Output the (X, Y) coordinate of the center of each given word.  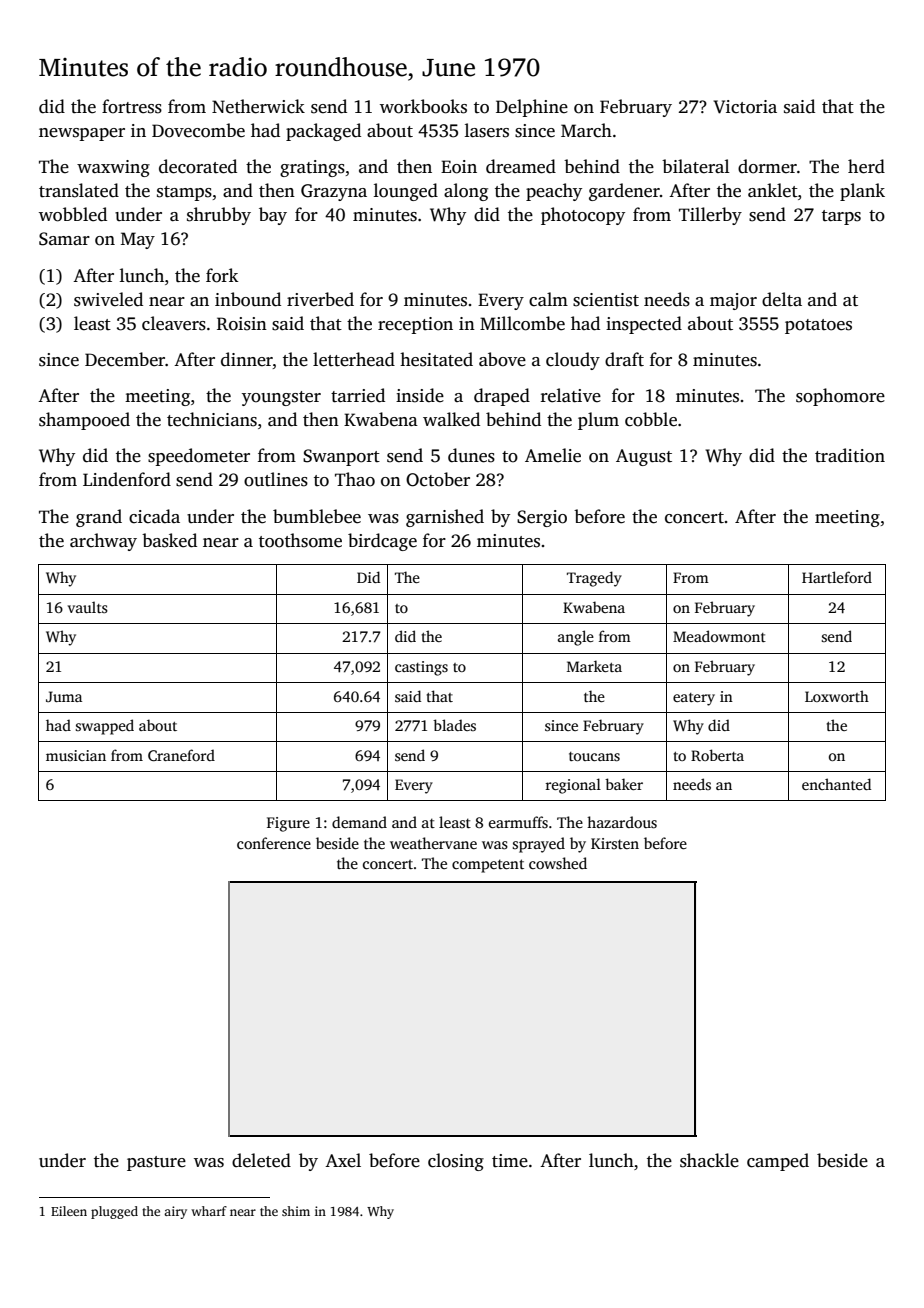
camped (778, 1162)
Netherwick (258, 106)
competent (488, 866)
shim (296, 1211)
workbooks (423, 106)
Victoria (745, 107)
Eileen (69, 1211)
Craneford (181, 755)
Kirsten (615, 843)
